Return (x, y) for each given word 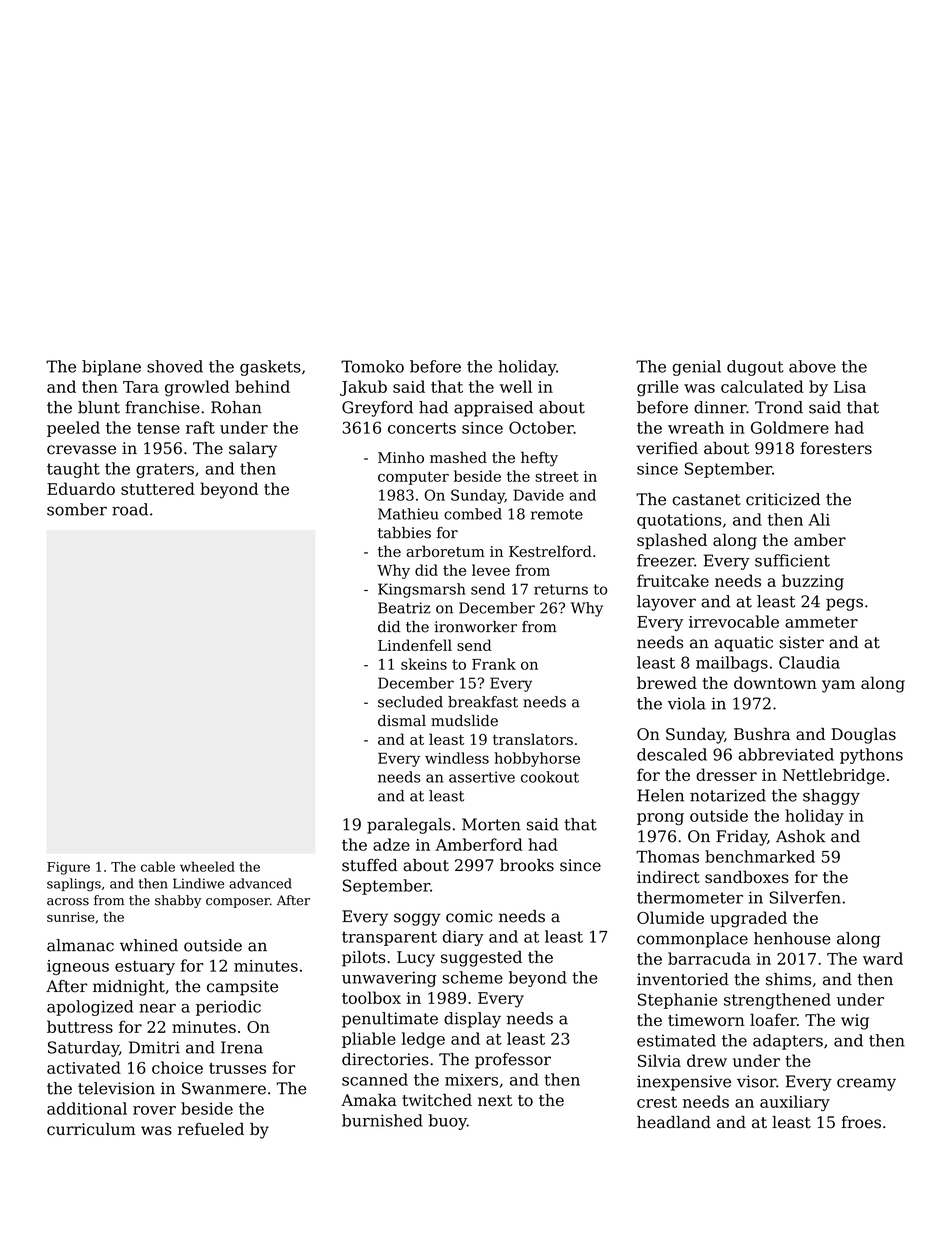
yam (838, 686)
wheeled (207, 866)
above (812, 366)
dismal (402, 721)
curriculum (91, 1129)
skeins (424, 664)
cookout (550, 777)
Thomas (667, 856)
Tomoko (372, 366)
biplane (111, 368)
